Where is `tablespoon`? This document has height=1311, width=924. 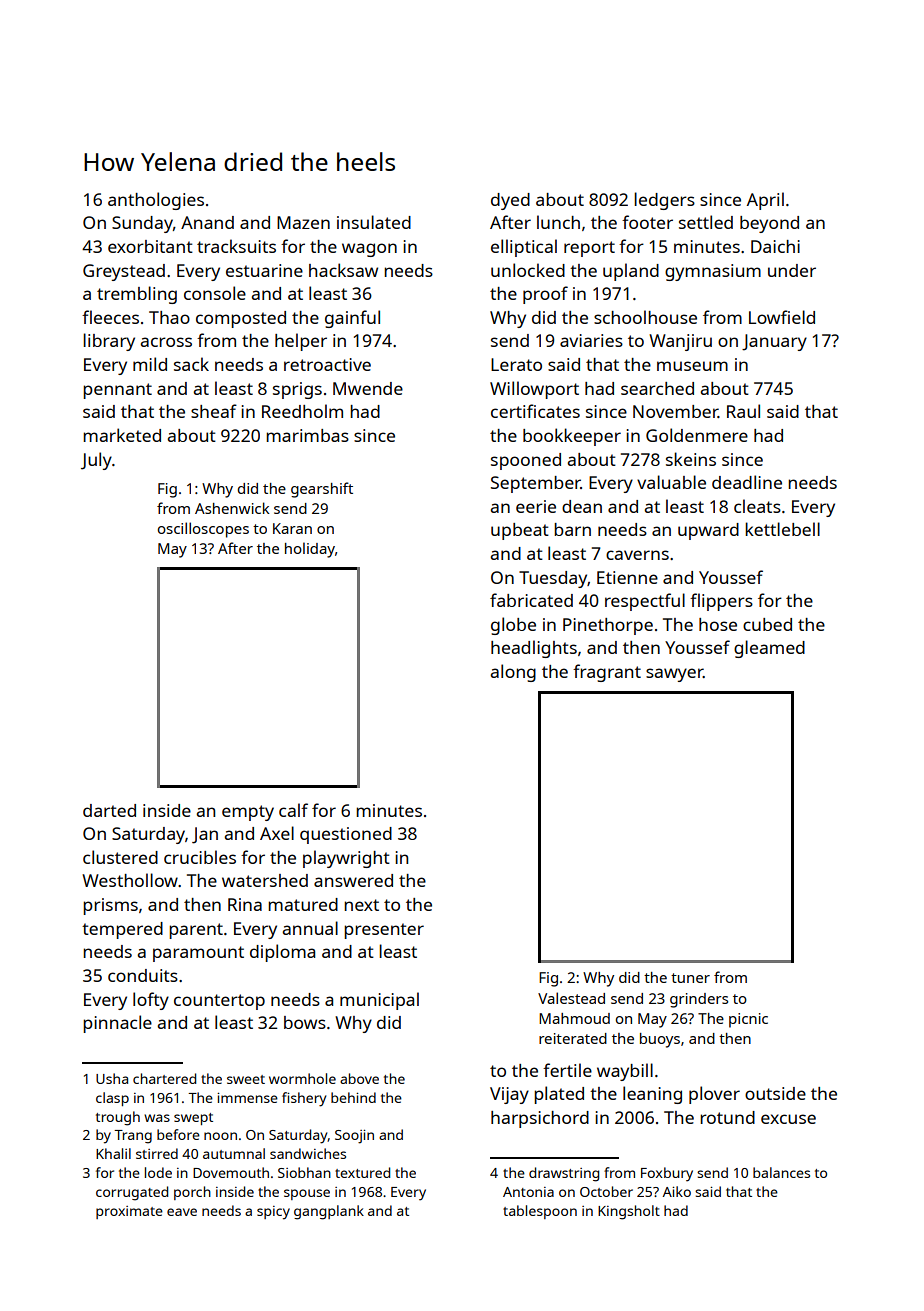
tablespoon is located at coordinates (540, 1212).
